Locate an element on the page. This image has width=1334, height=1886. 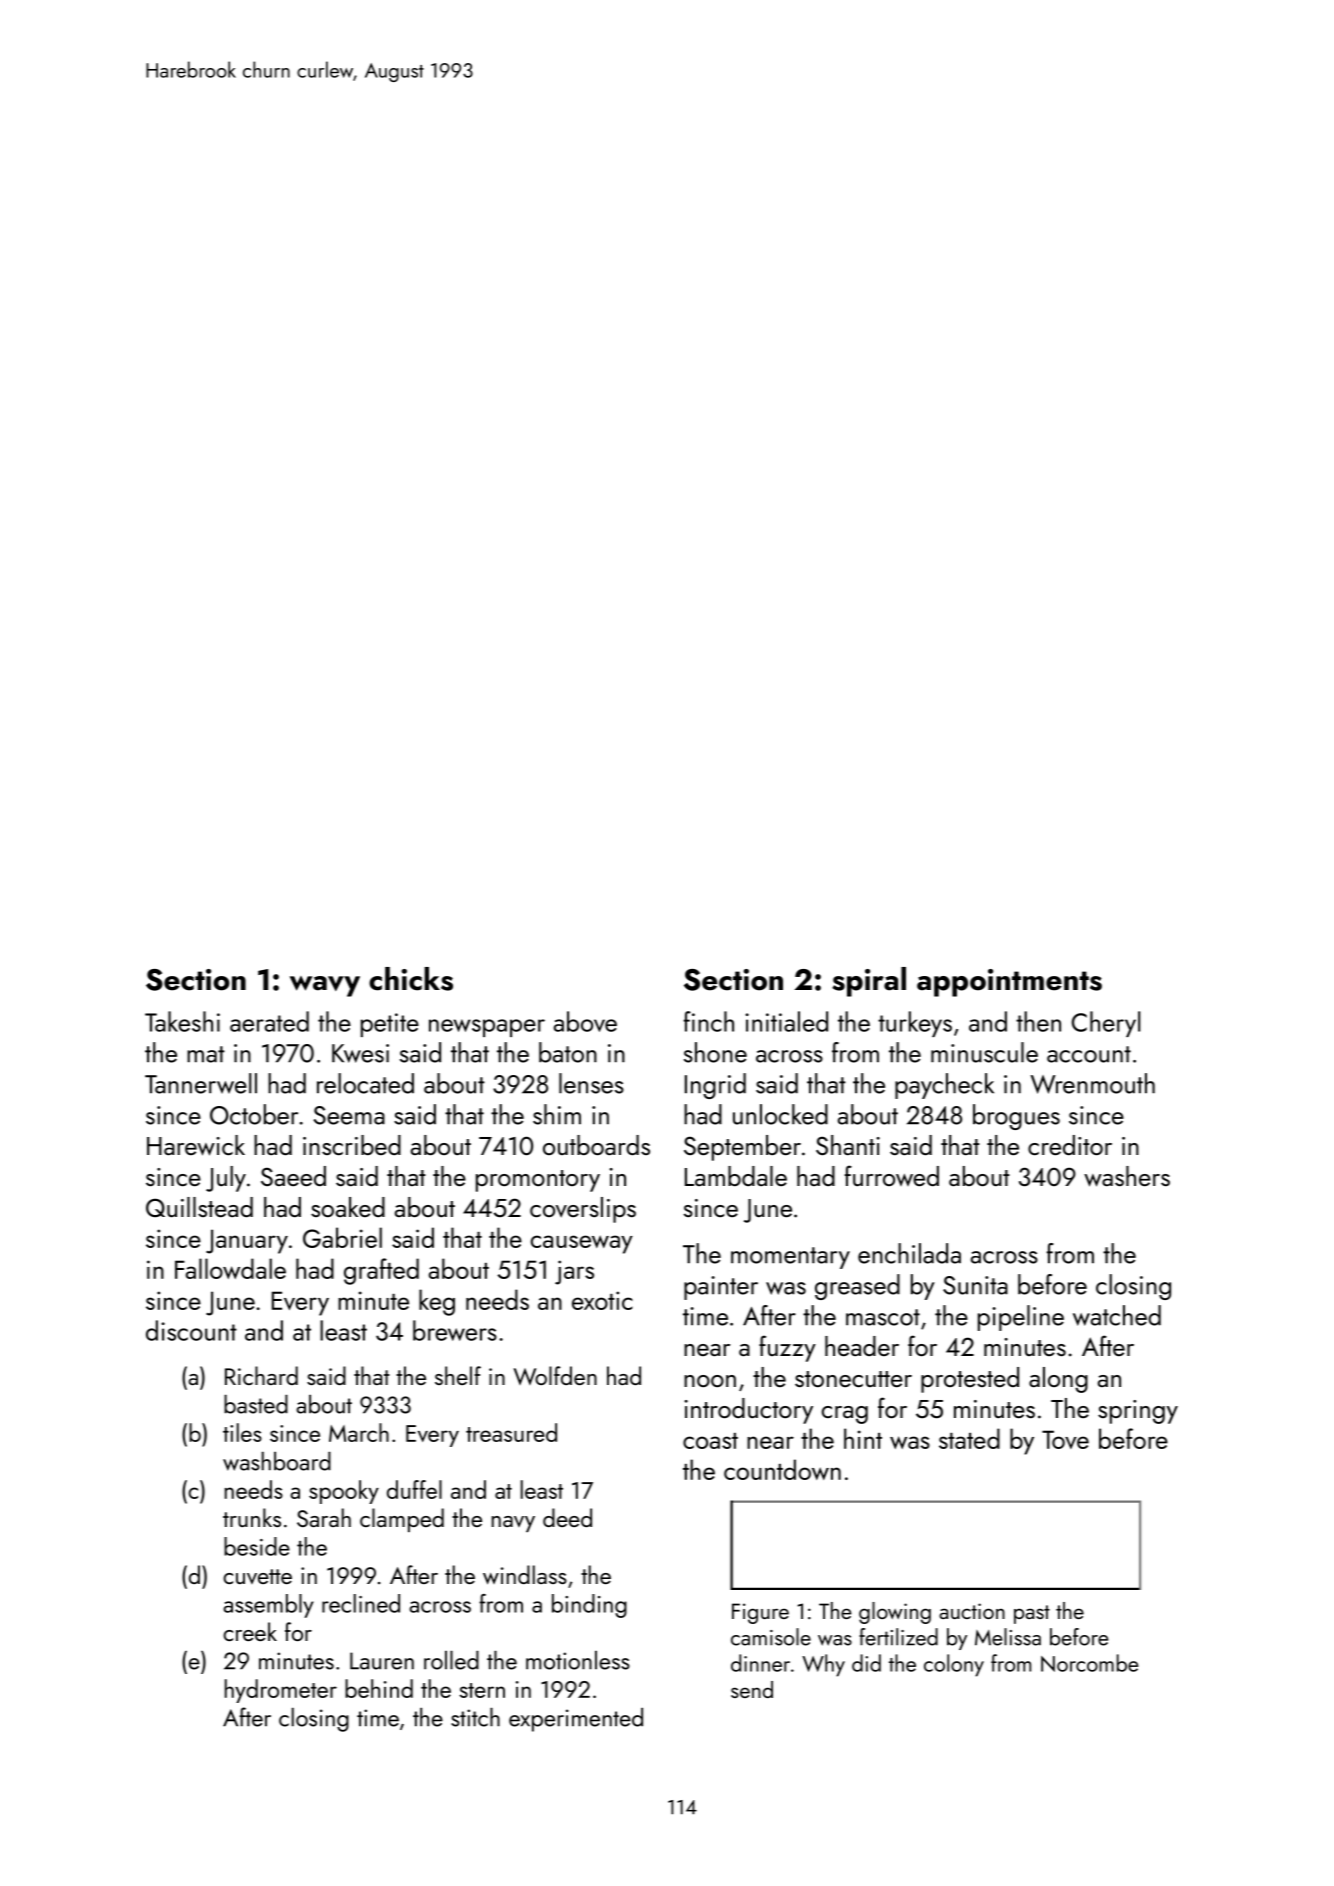
minuscule is located at coordinates (984, 1052).
